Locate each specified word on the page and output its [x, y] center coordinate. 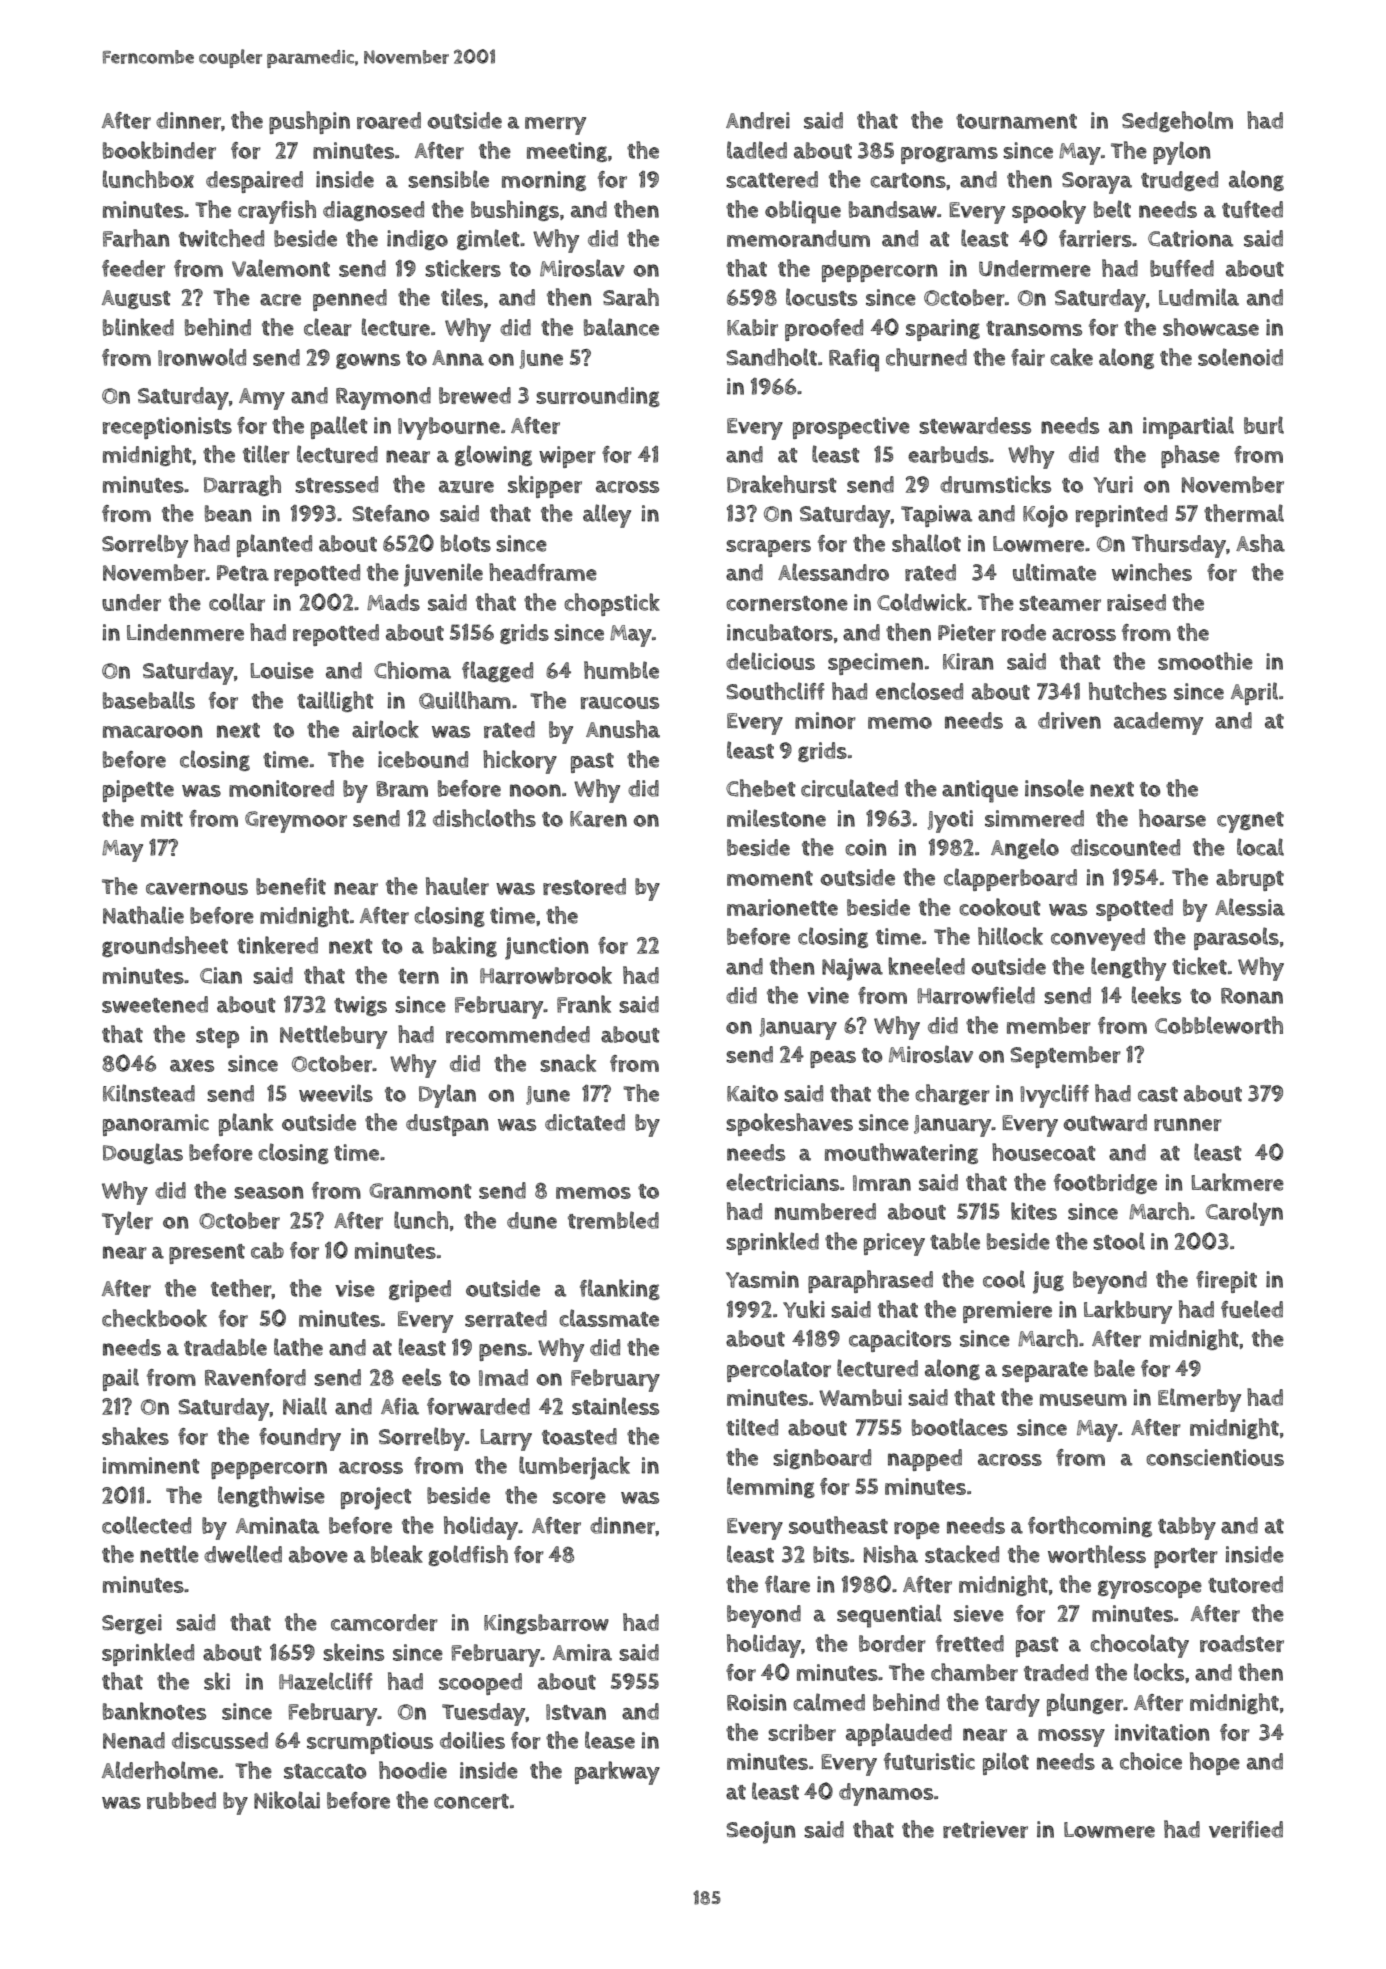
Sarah [631, 297]
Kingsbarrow [546, 1624]
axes [192, 1065]
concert [471, 1801]
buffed [1182, 268]
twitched [221, 238]
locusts [821, 297]
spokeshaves [789, 1124]
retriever [985, 1829]
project [376, 1498]
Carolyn [1244, 1214]
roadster [1242, 1643]
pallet [339, 427]
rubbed [181, 1800]
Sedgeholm [1177, 121]
